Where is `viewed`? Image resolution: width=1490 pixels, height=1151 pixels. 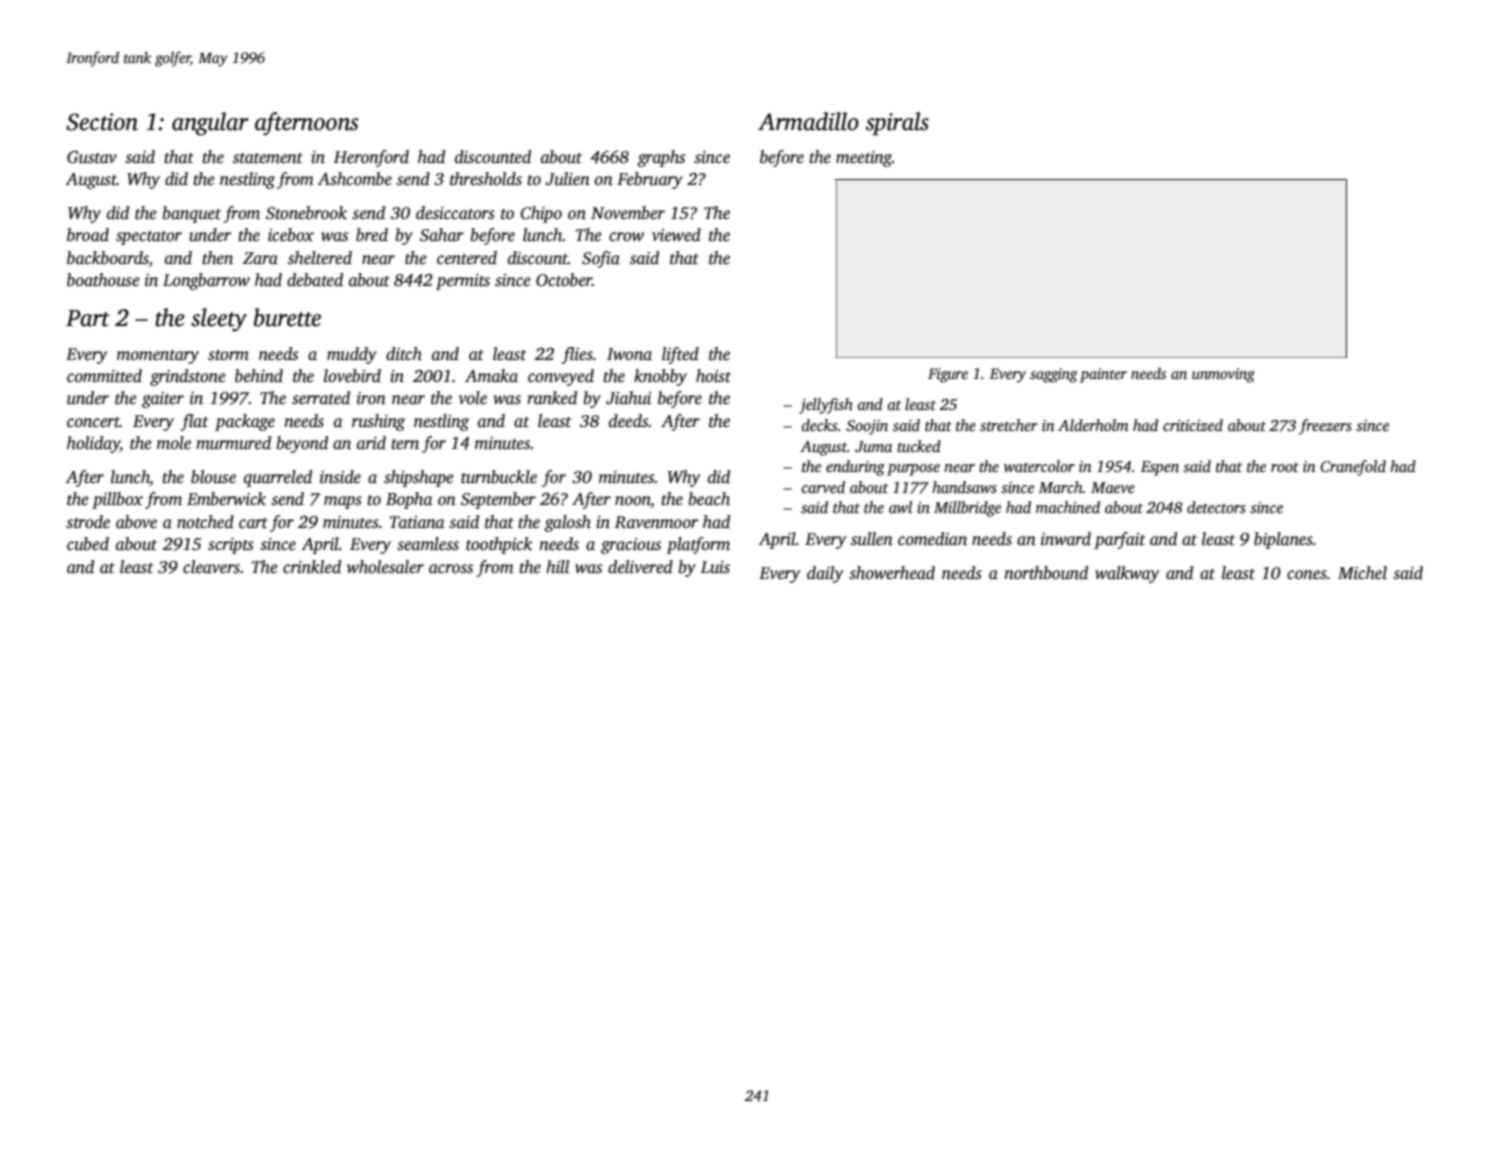
viewed is located at coordinates (676, 235).
